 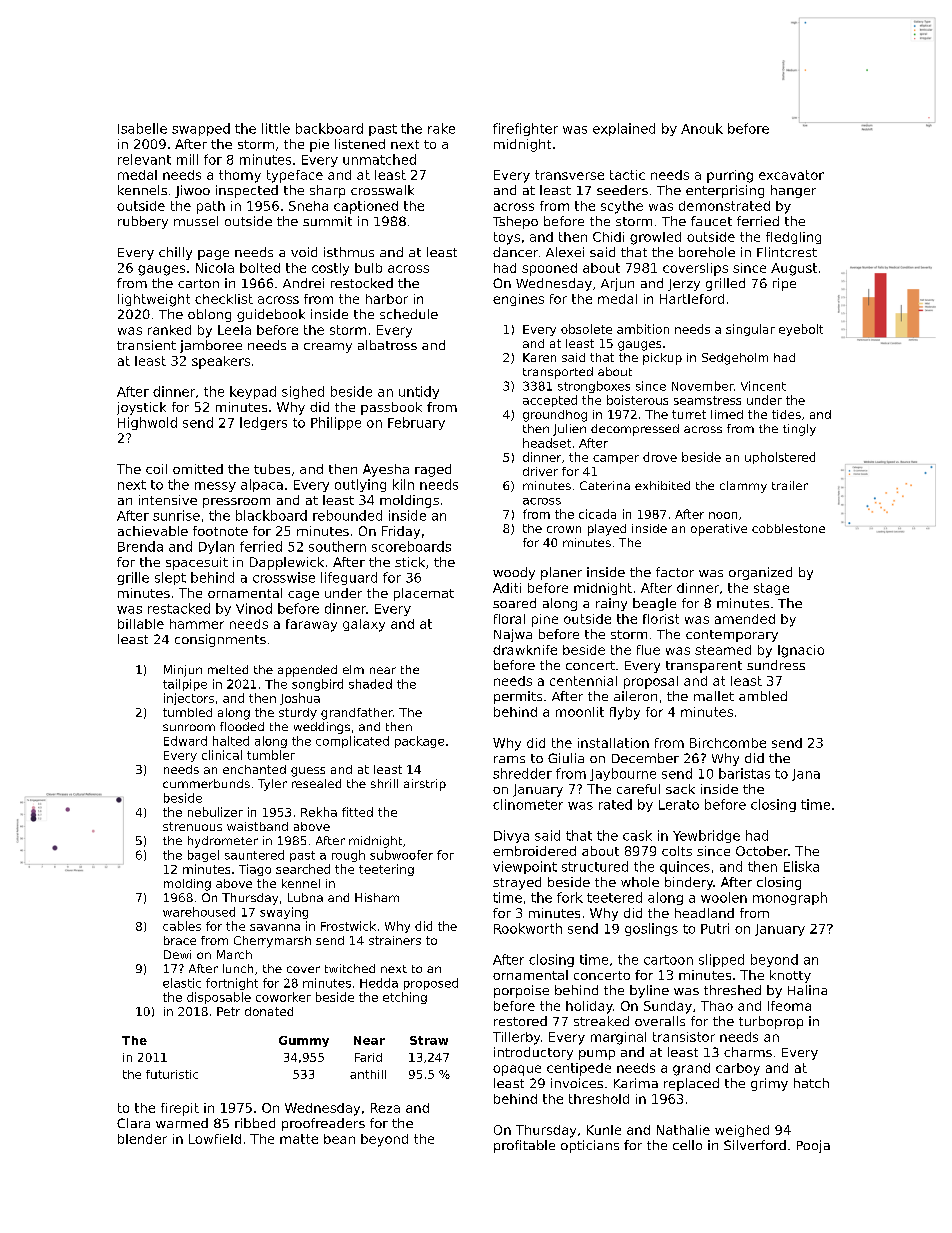 I want to click on Rekha, so click(x=319, y=812).
